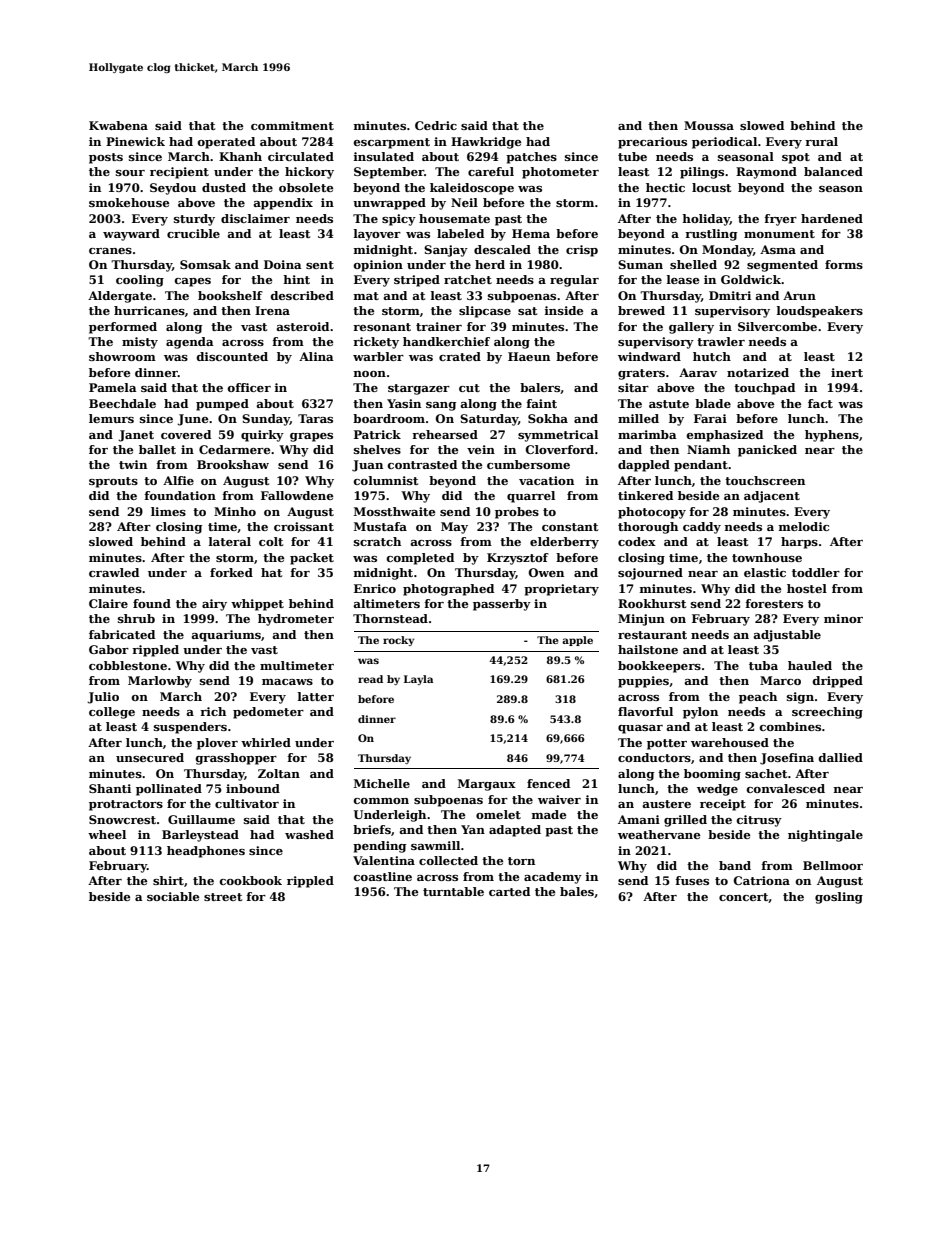  What do you see at coordinates (553, 878) in the screenshot?
I see `academy` at bounding box center [553, 878].
